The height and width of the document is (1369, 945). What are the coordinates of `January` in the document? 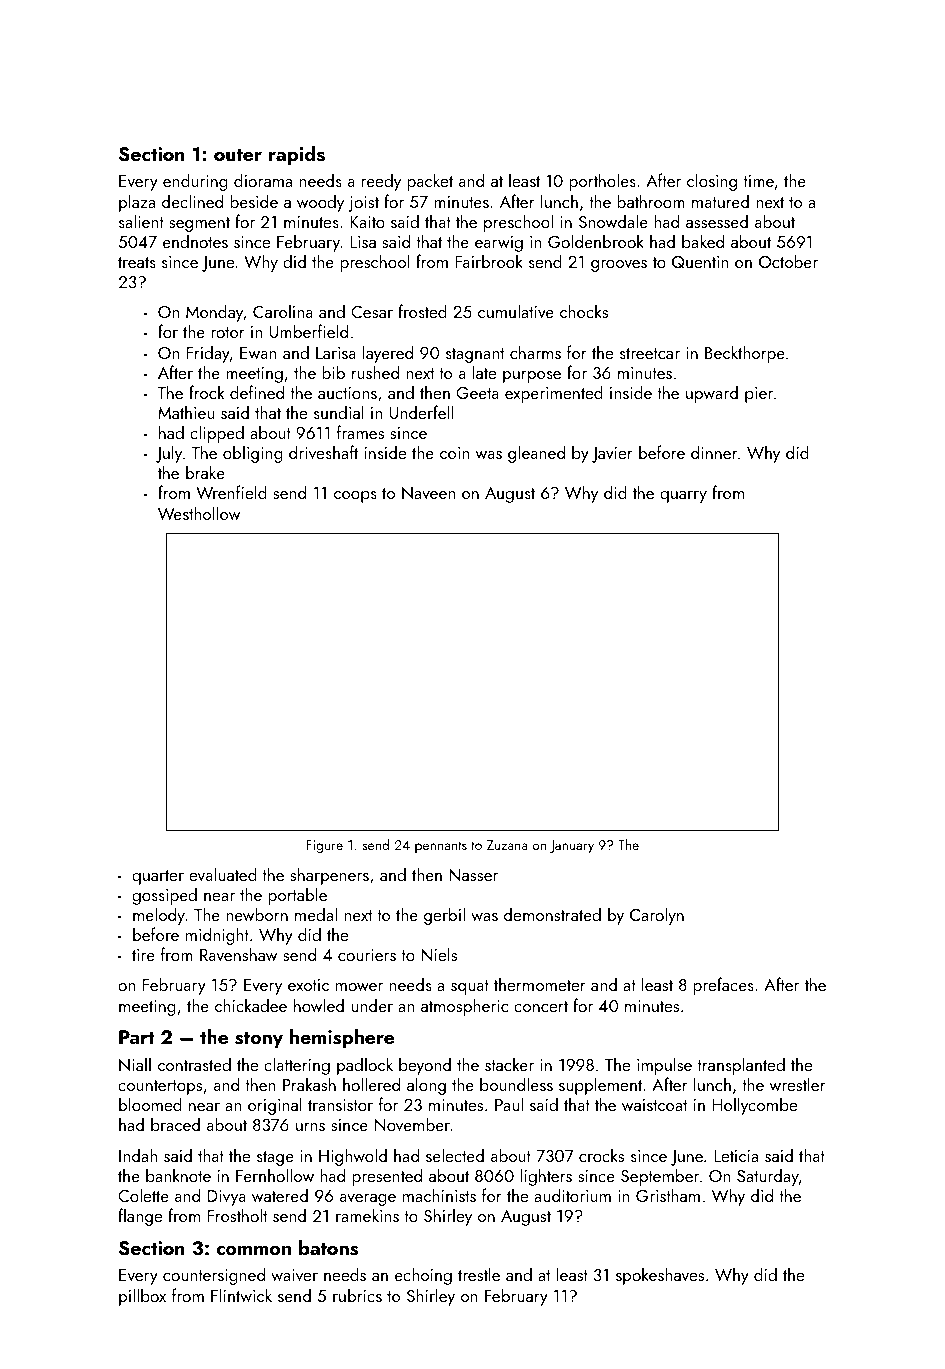 It's located at (572, 846).
